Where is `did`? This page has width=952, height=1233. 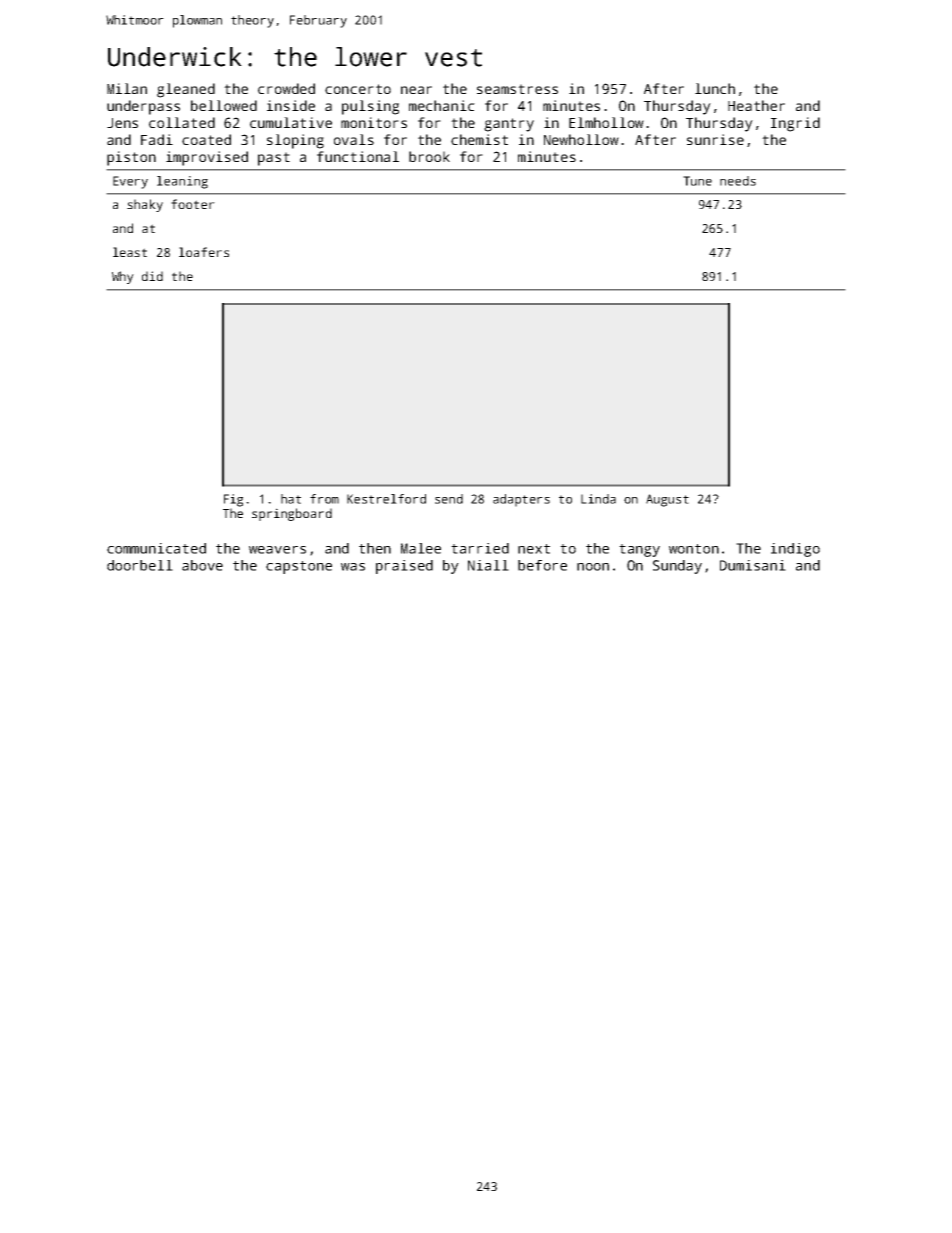 did is located at coordinates (152, 276).
